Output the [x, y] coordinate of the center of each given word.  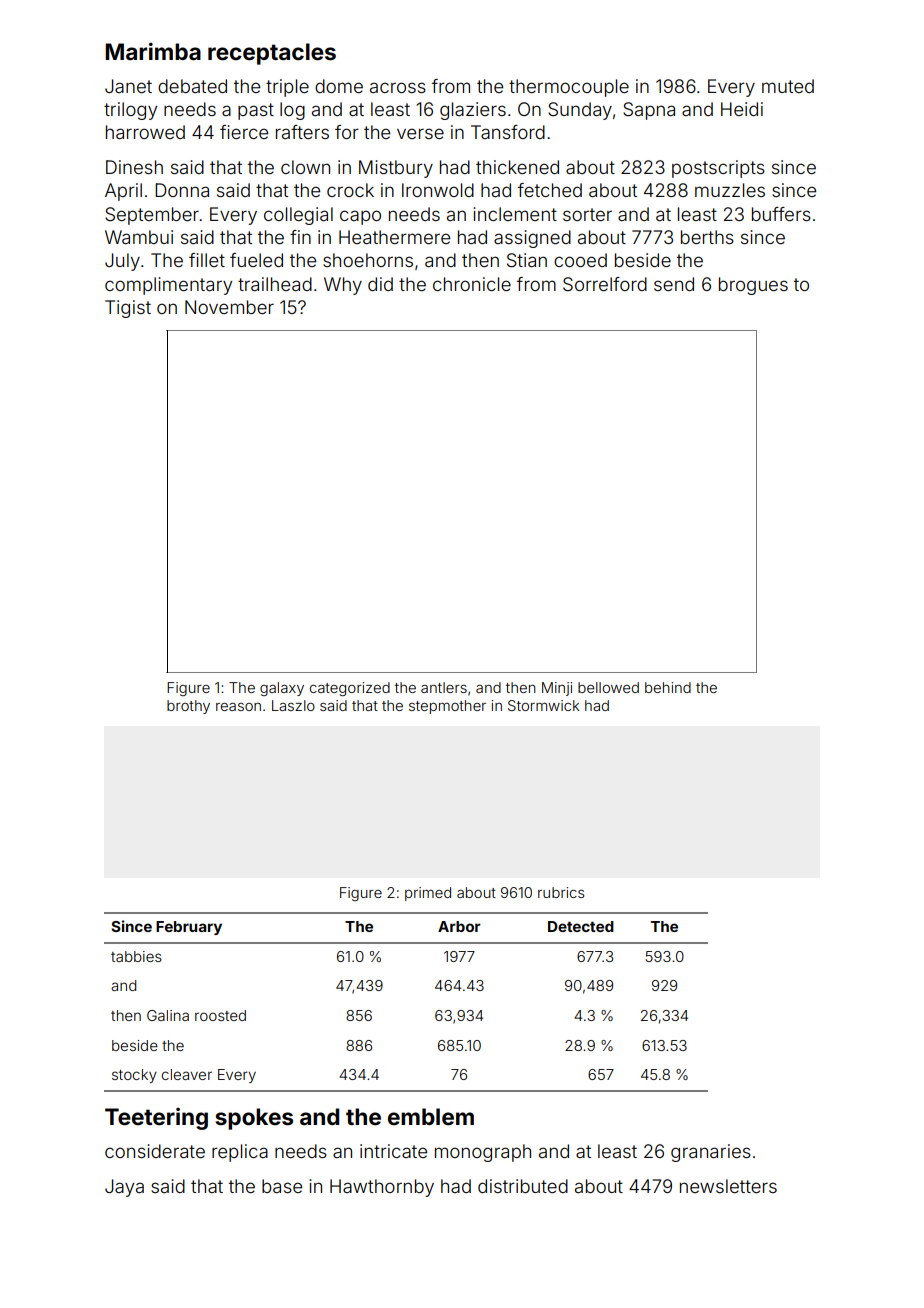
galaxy [282, 689]
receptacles [272, 54]
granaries [711, 1153]
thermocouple [569, 88]
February [189, 928]
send [674, 284]
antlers [444, 687]
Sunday [580, 111]
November [229, 307]
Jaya [124, 1188]
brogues [753, 286]
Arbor [459, 926]
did [380, 284]
